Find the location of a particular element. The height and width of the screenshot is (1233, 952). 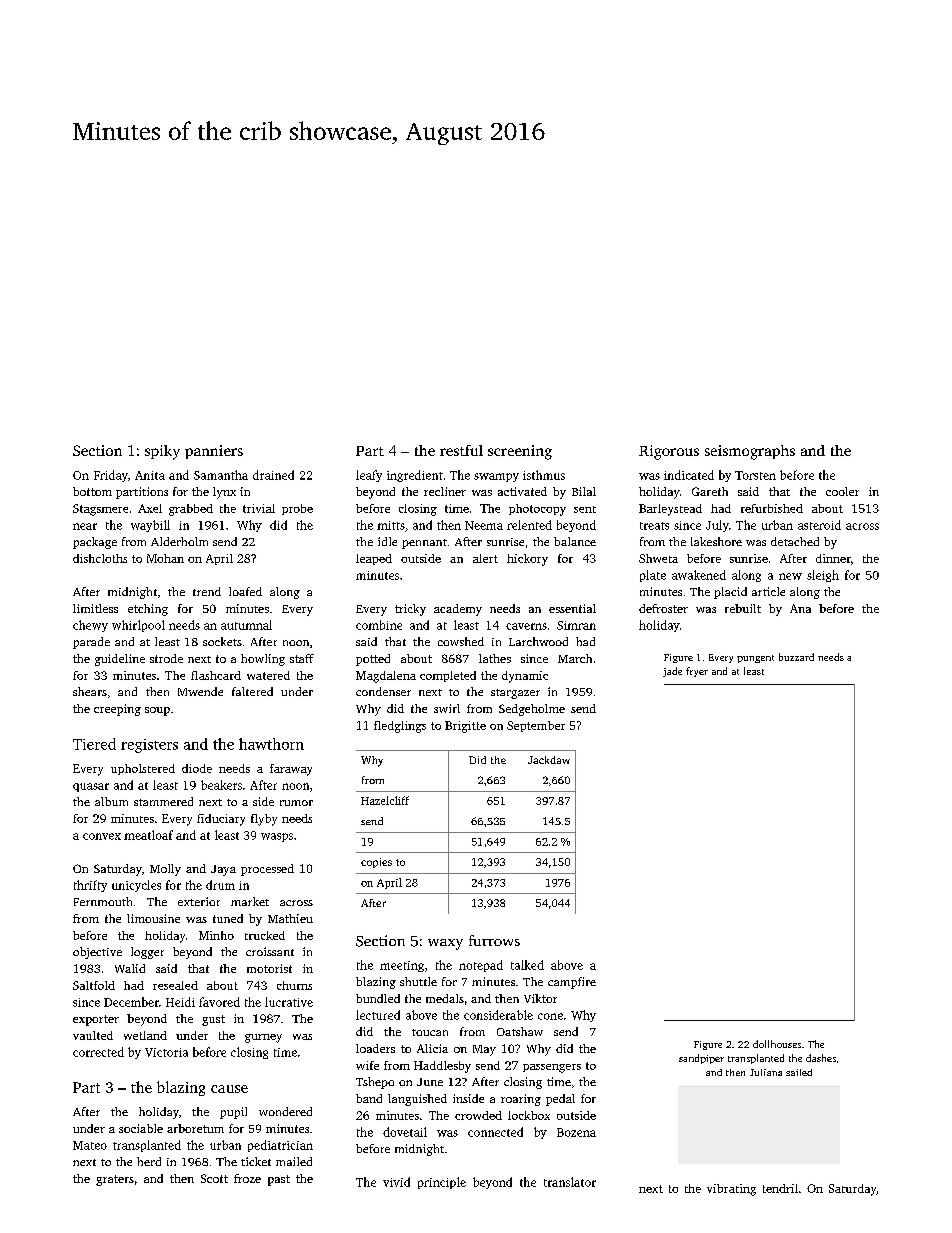

buzzard is located at coordinates (796, 657).
